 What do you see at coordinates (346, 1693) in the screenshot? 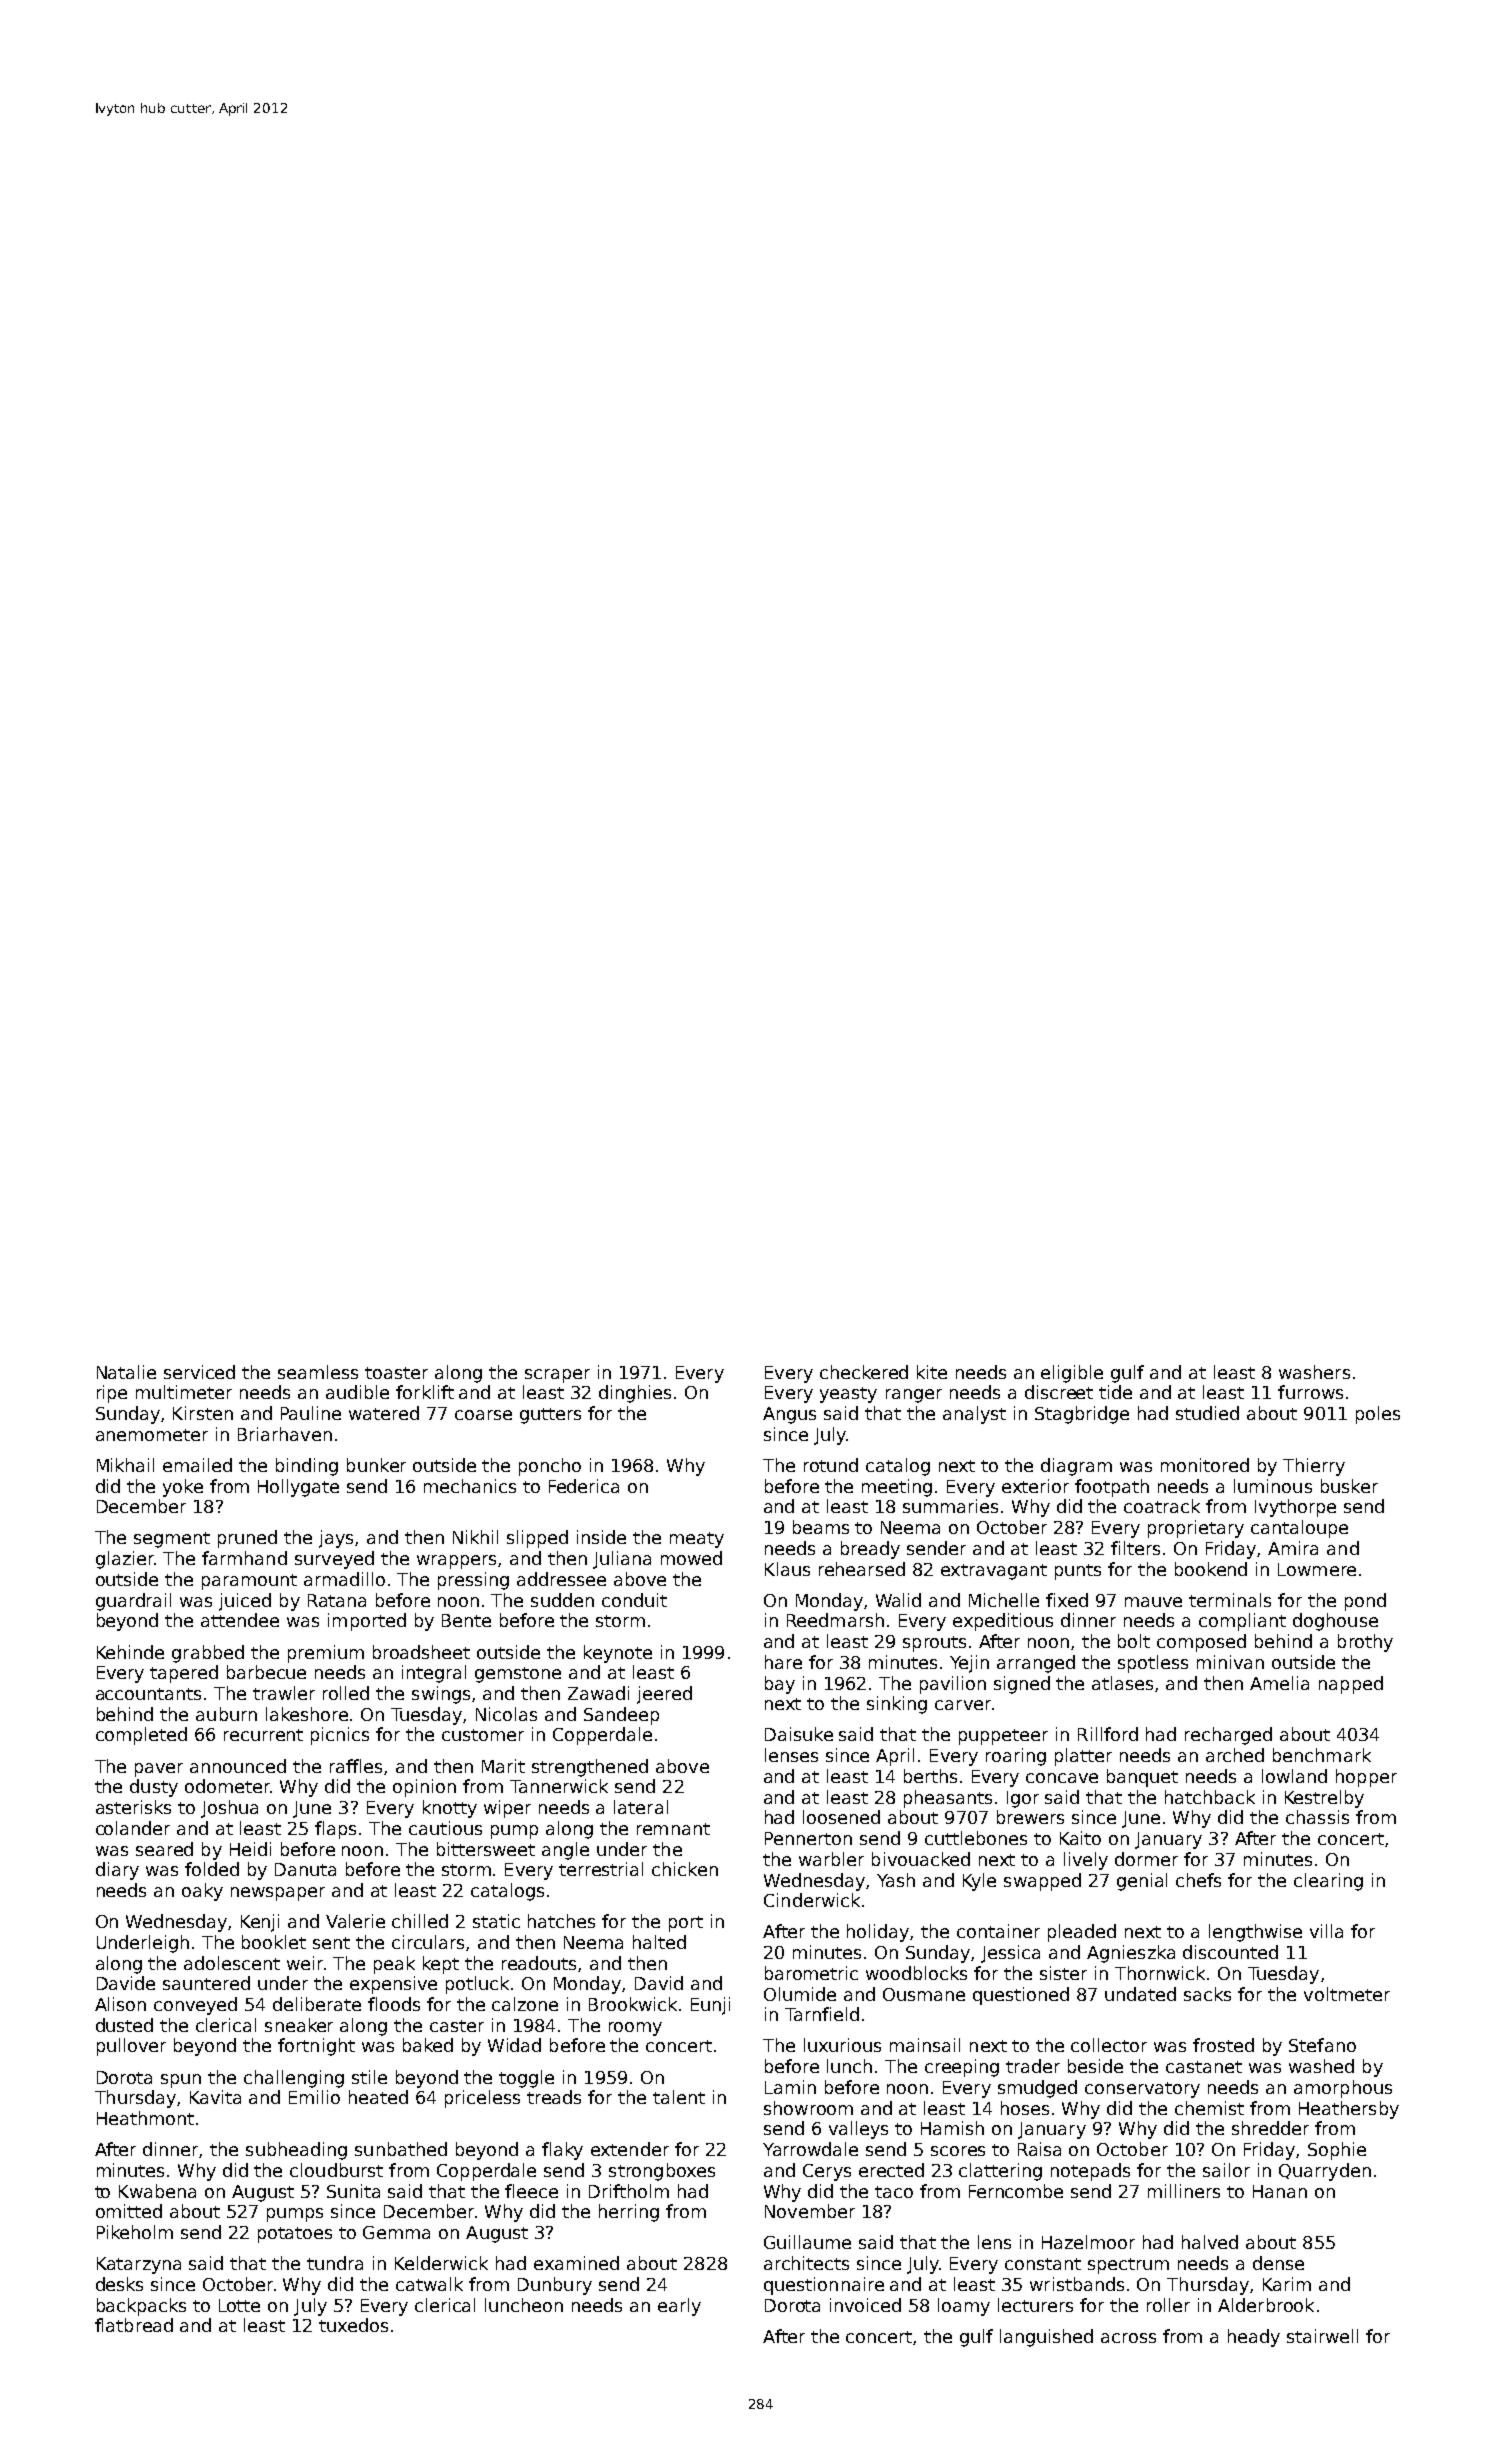
I see `rolled` at bounding box center [346, 1693].
